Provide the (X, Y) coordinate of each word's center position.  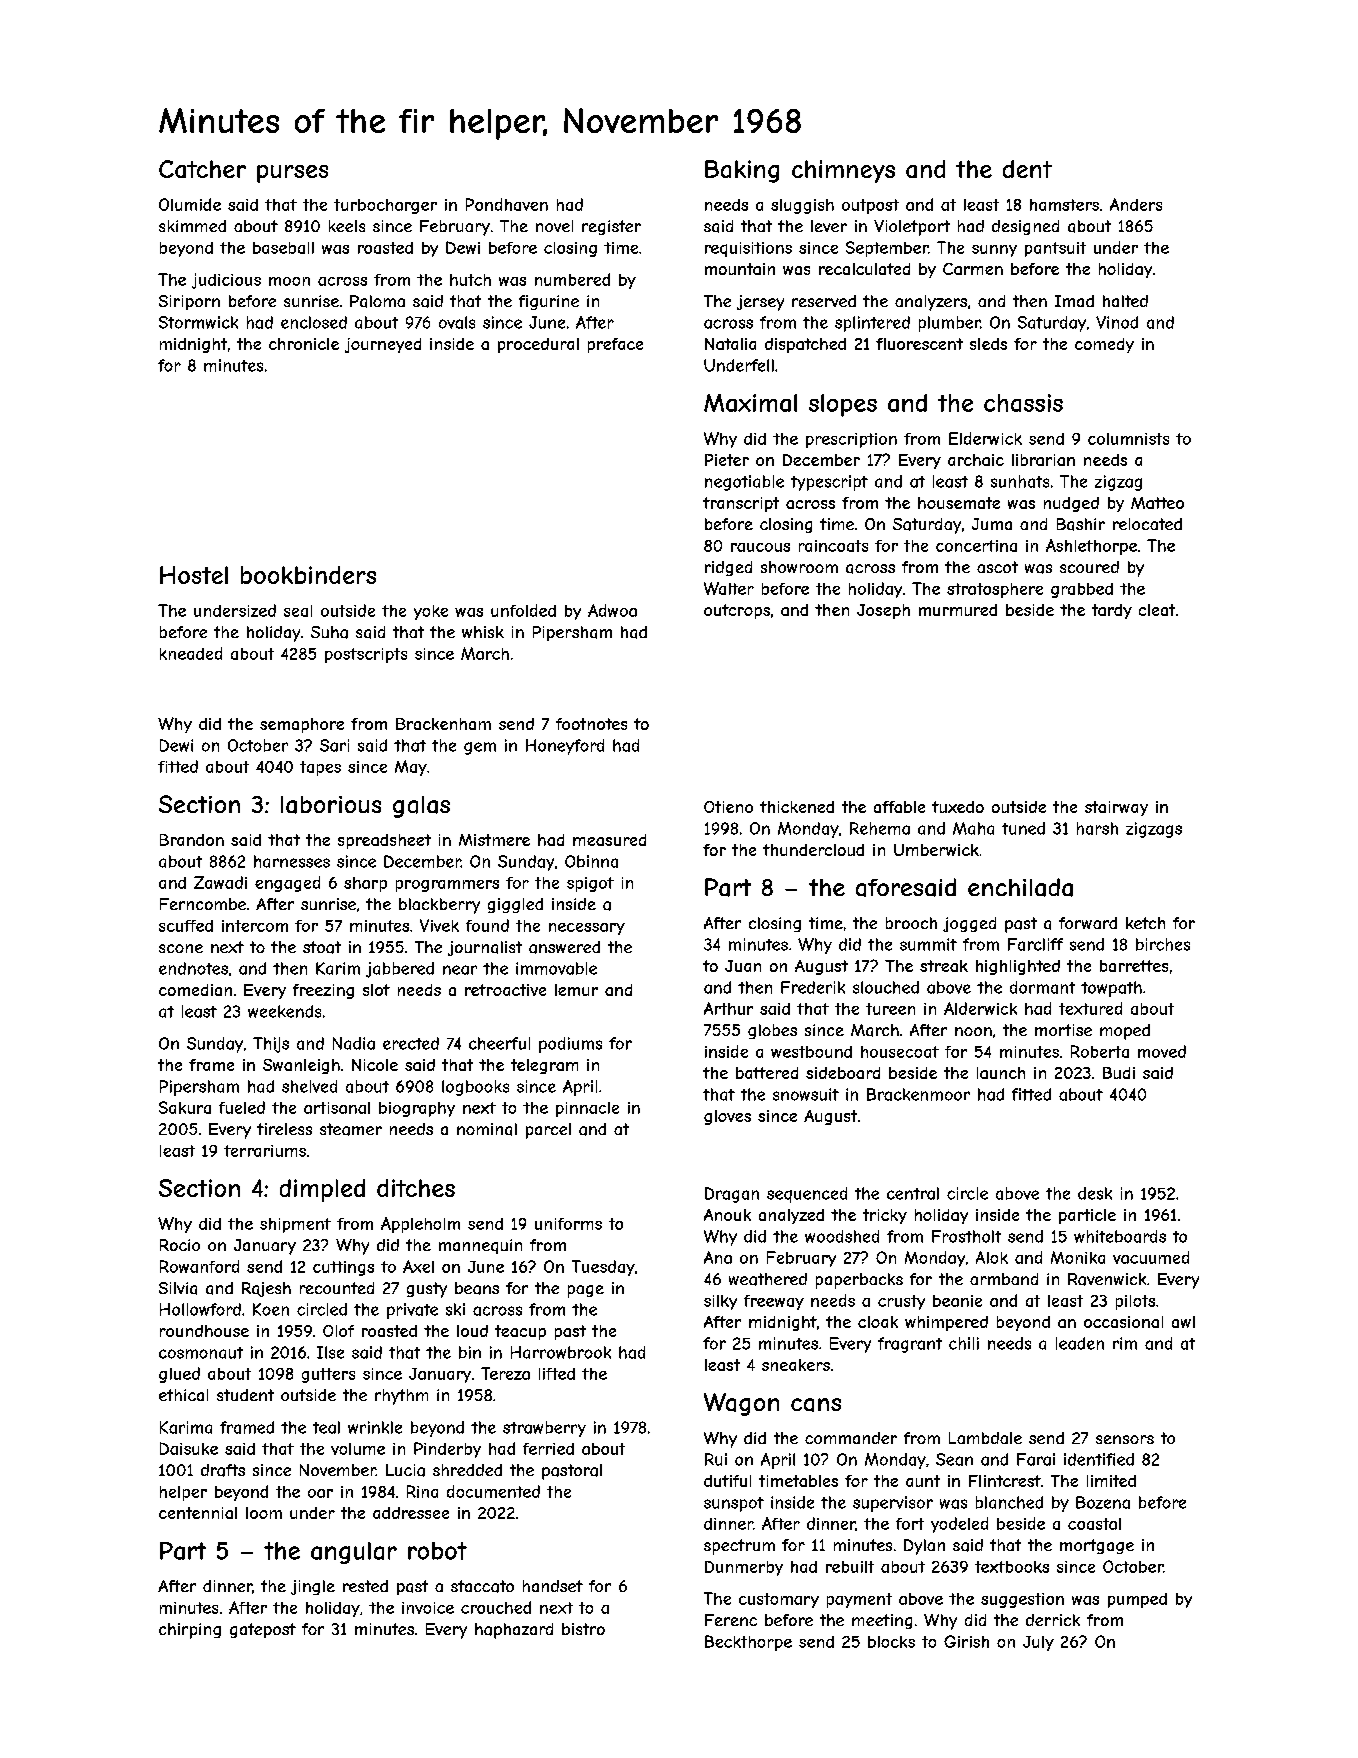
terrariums (265, 1151)
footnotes (591, 724)
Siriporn (189, 302)
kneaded (191, 653)
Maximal (750, 403)
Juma (992, 524)
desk (1095, 1193)
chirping (190, 1631)
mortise (1063, 1030)
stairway (1116, 808)
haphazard (514, 1631)
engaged (287, 884)
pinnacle (587, 1109)
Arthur (728, 1008)
